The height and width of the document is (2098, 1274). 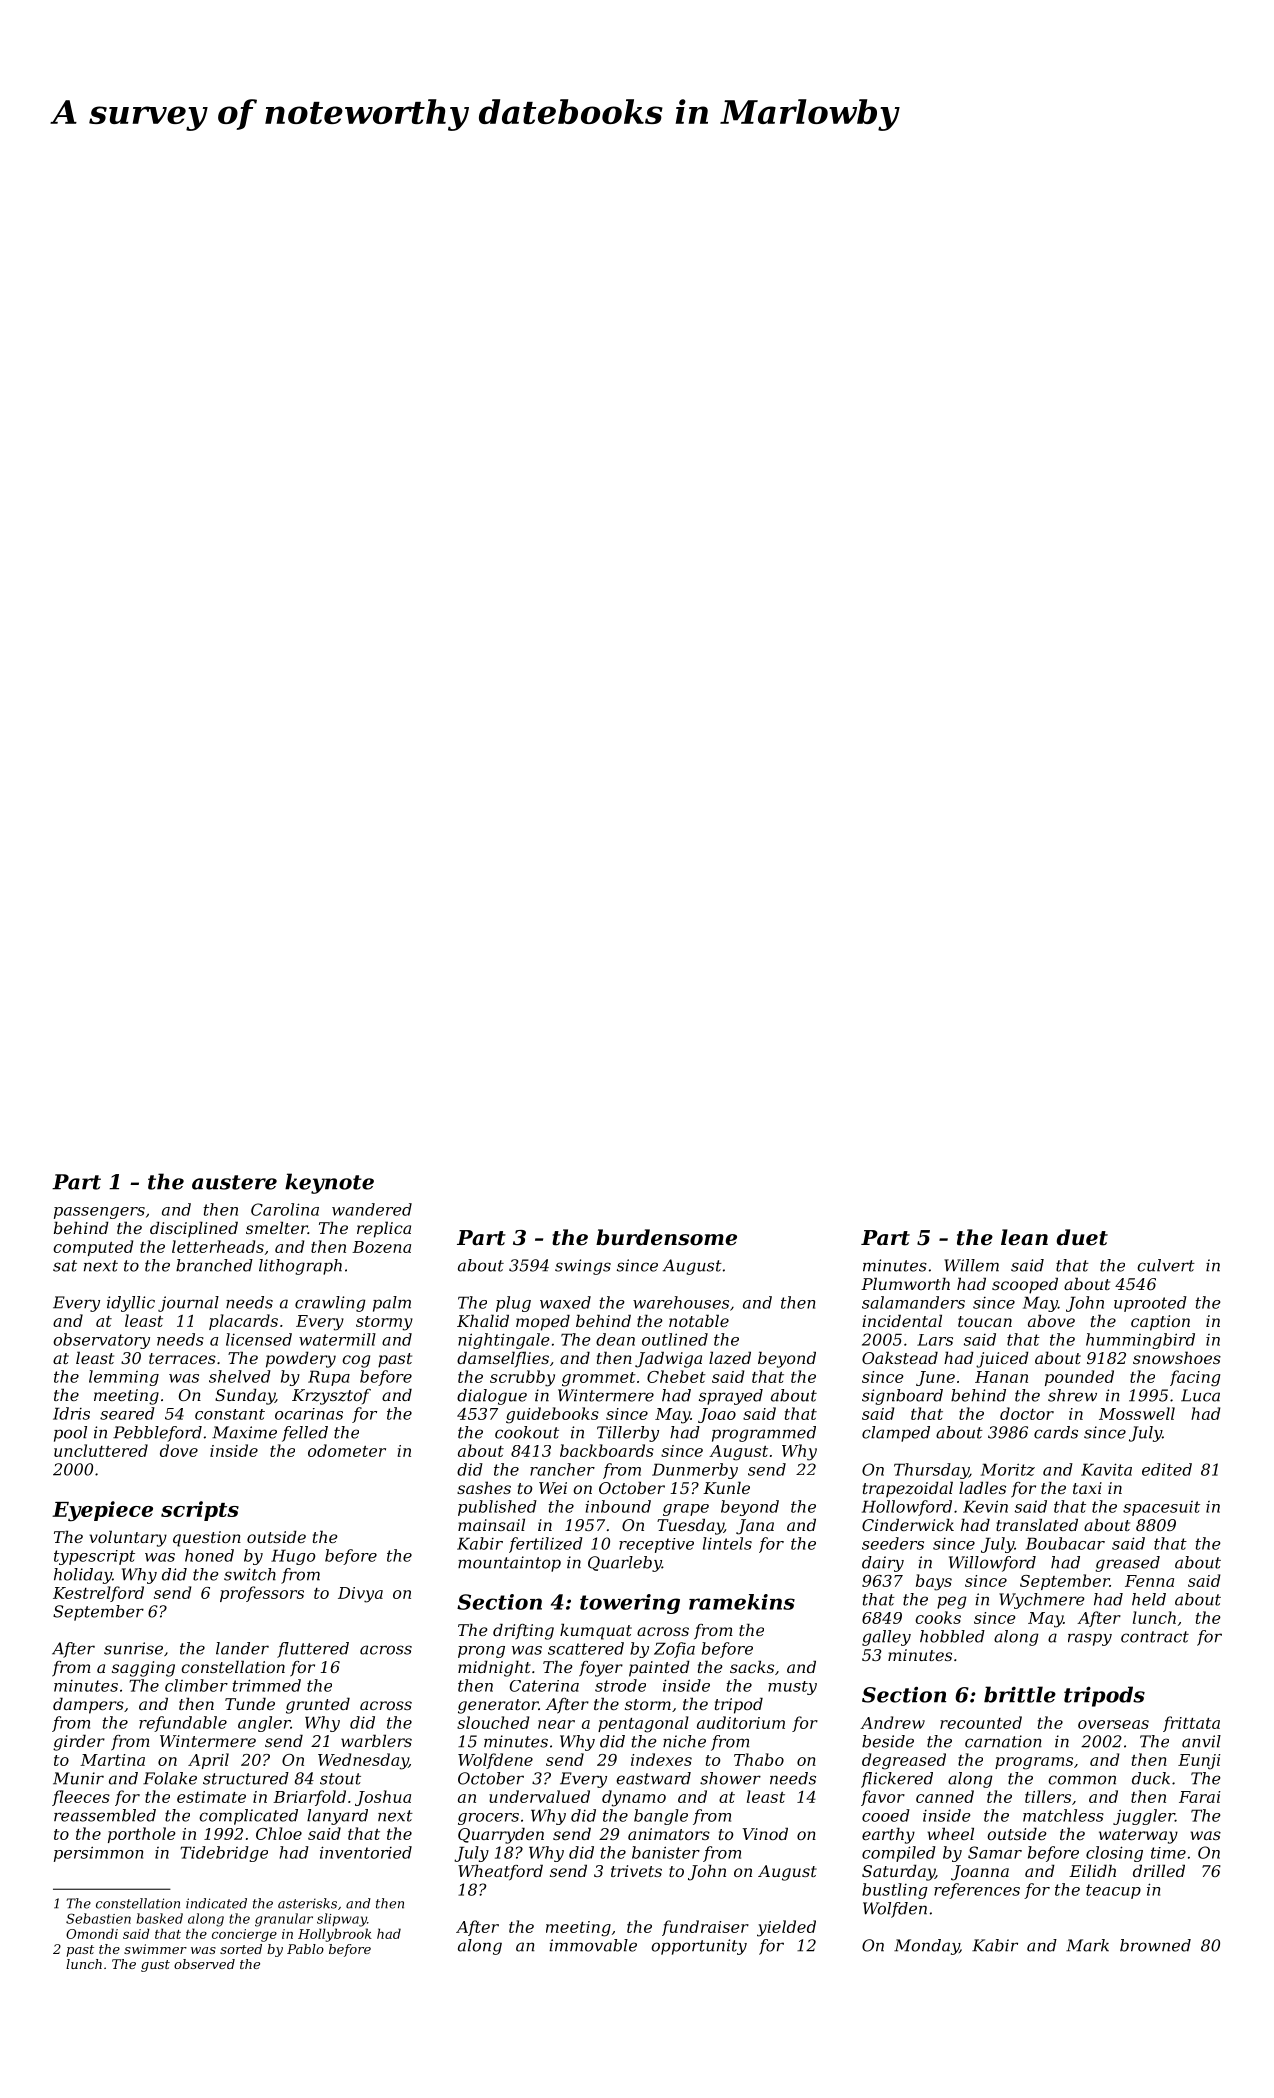 What do you see at coordinates (208, 1761) in the document?
I see `April` at bounding box center [208, 1761].
